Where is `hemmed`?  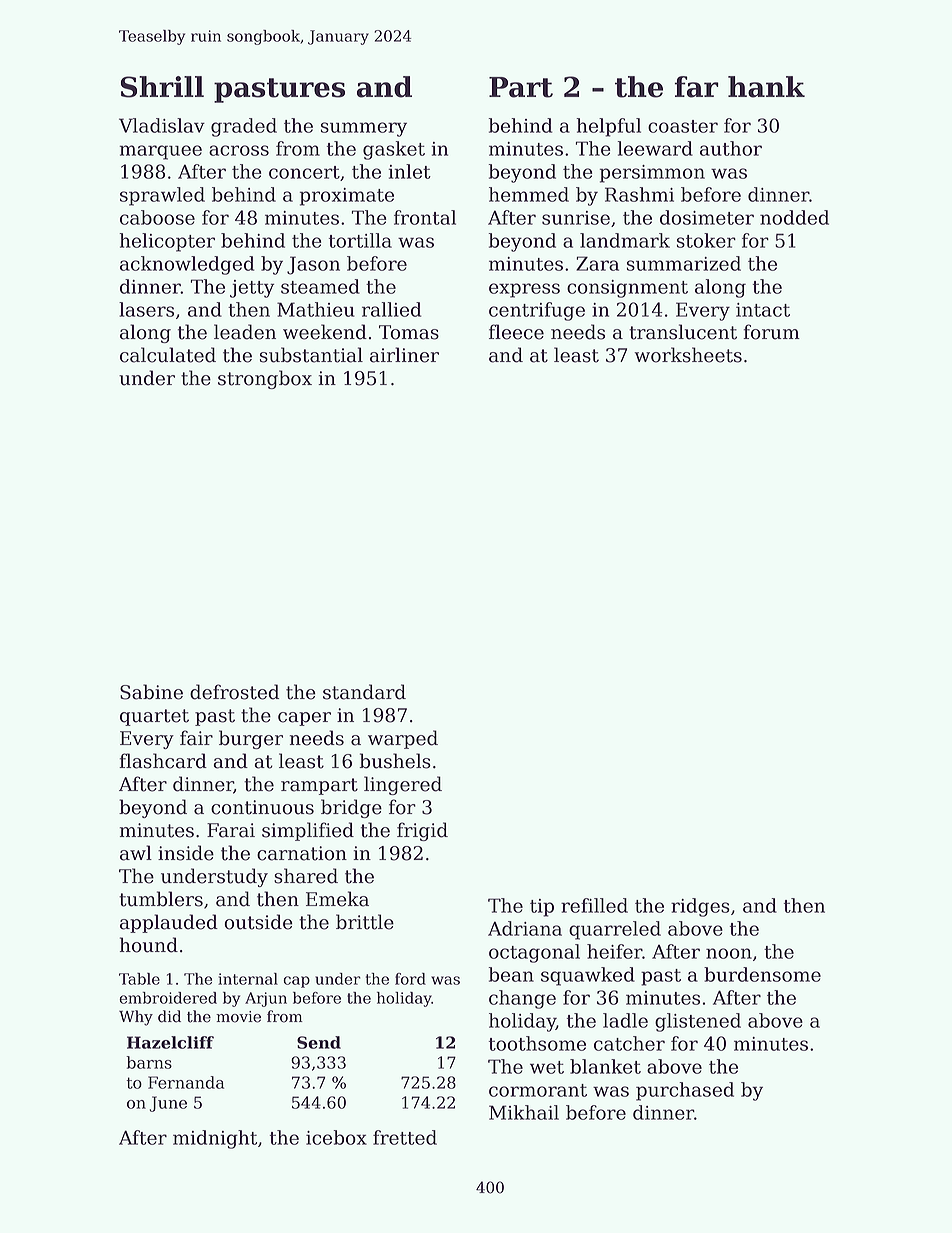
hemmed is located at coordinates (529, 194).
